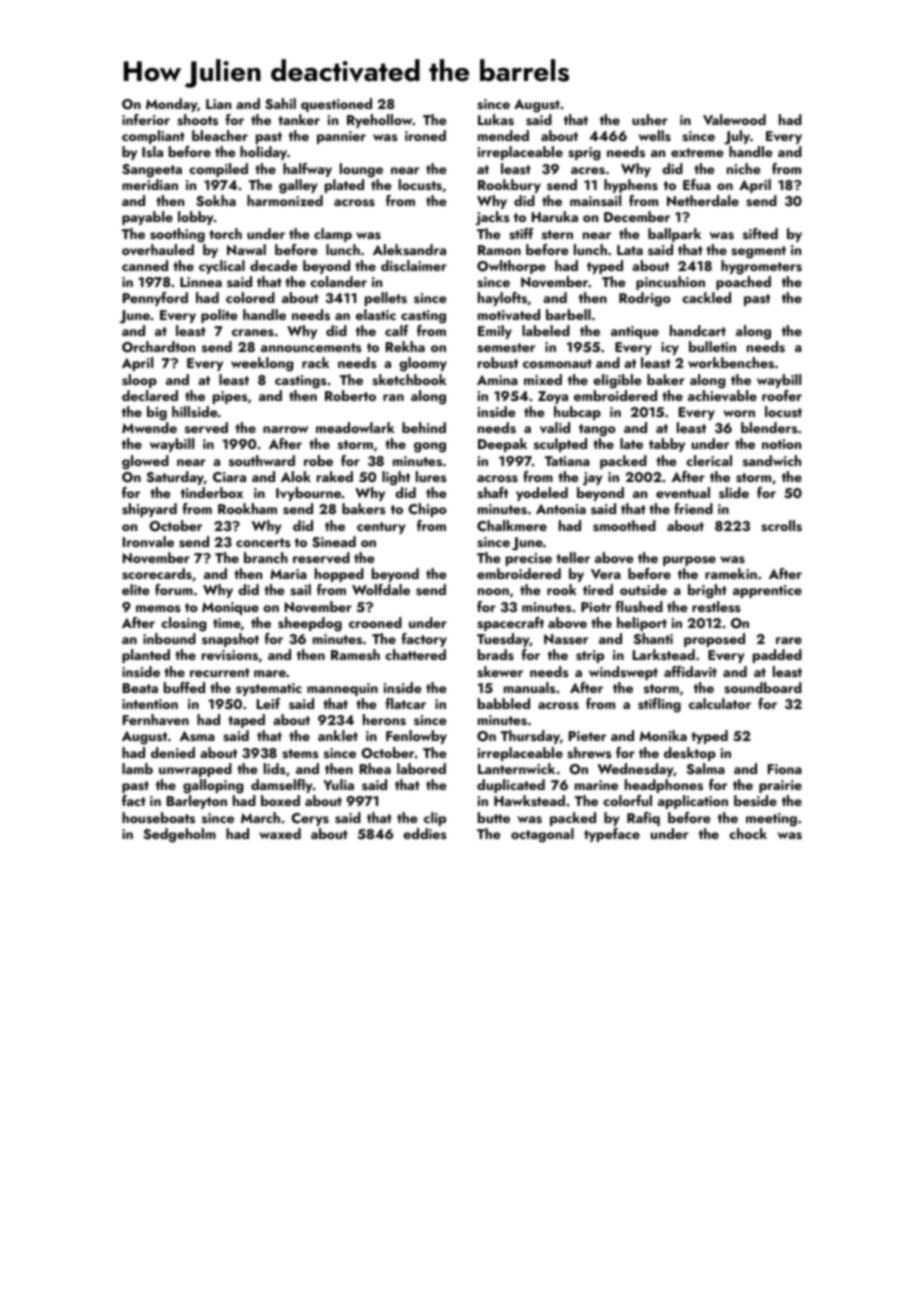  What do you see at coordinates (743, 283) in the screenshot?
I see `poached` at bounding box center [743, 283].
